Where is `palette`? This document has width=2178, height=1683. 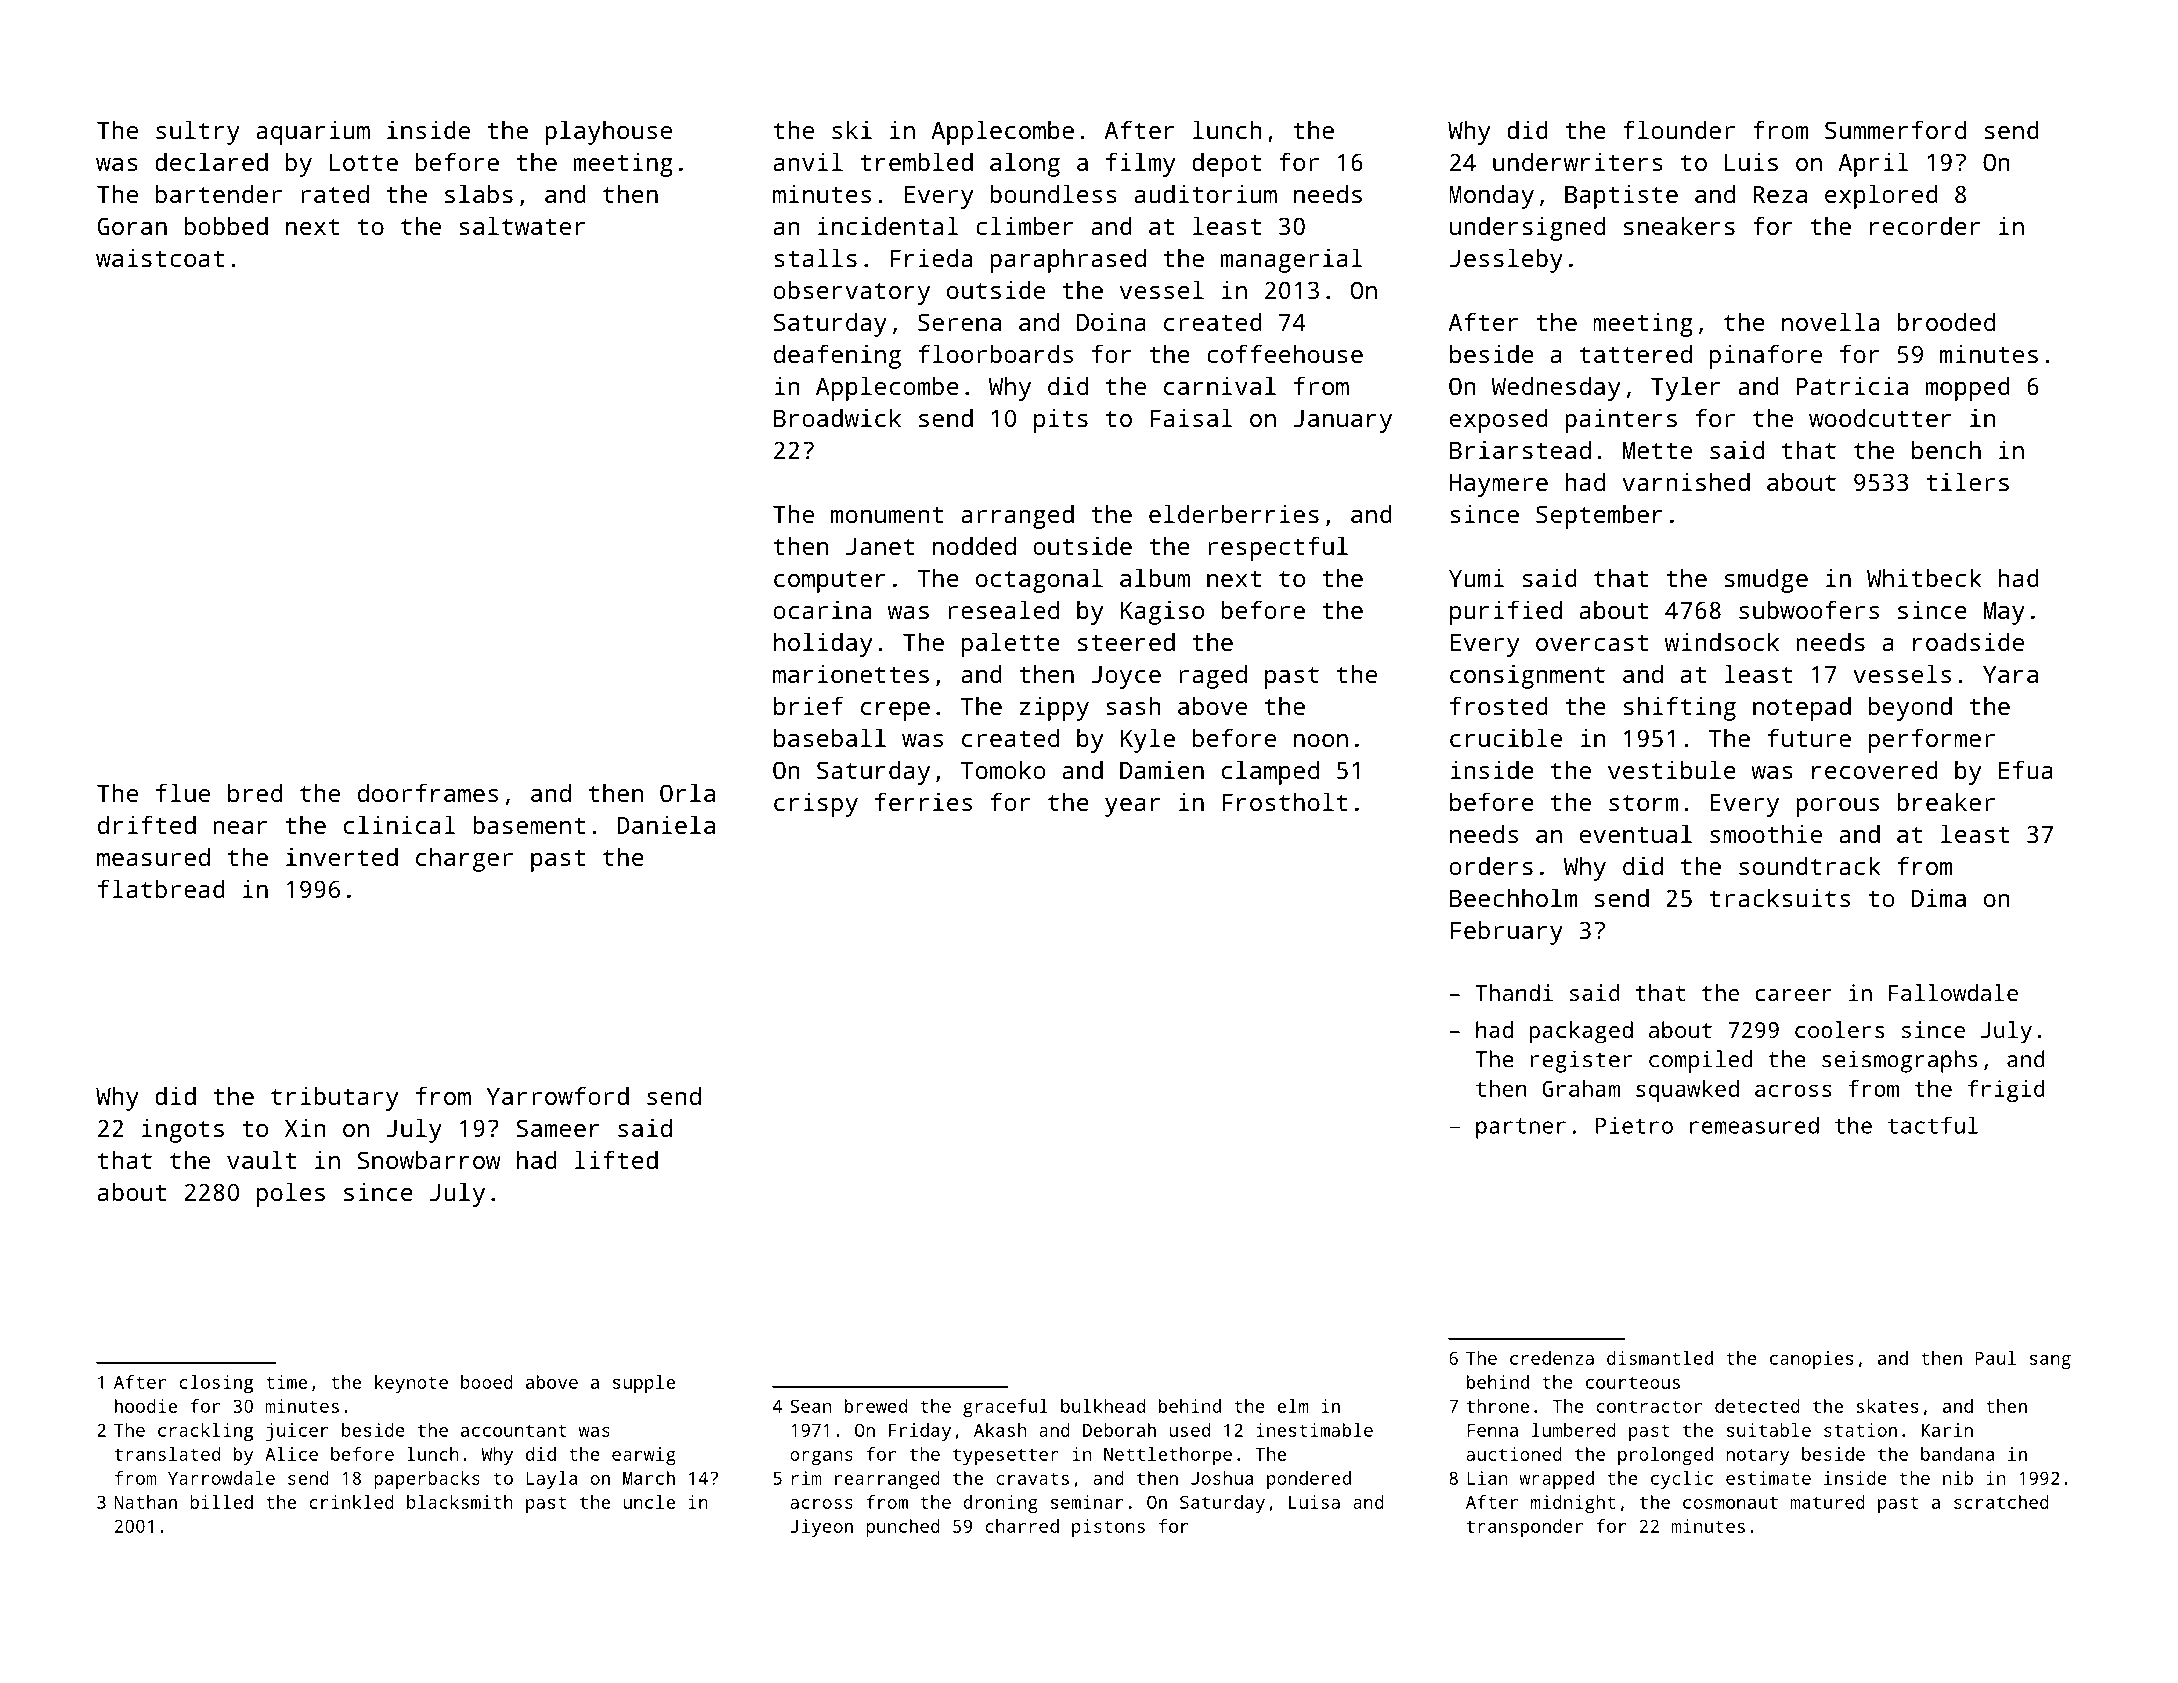 palette is located at coordinates (1011, 644).
